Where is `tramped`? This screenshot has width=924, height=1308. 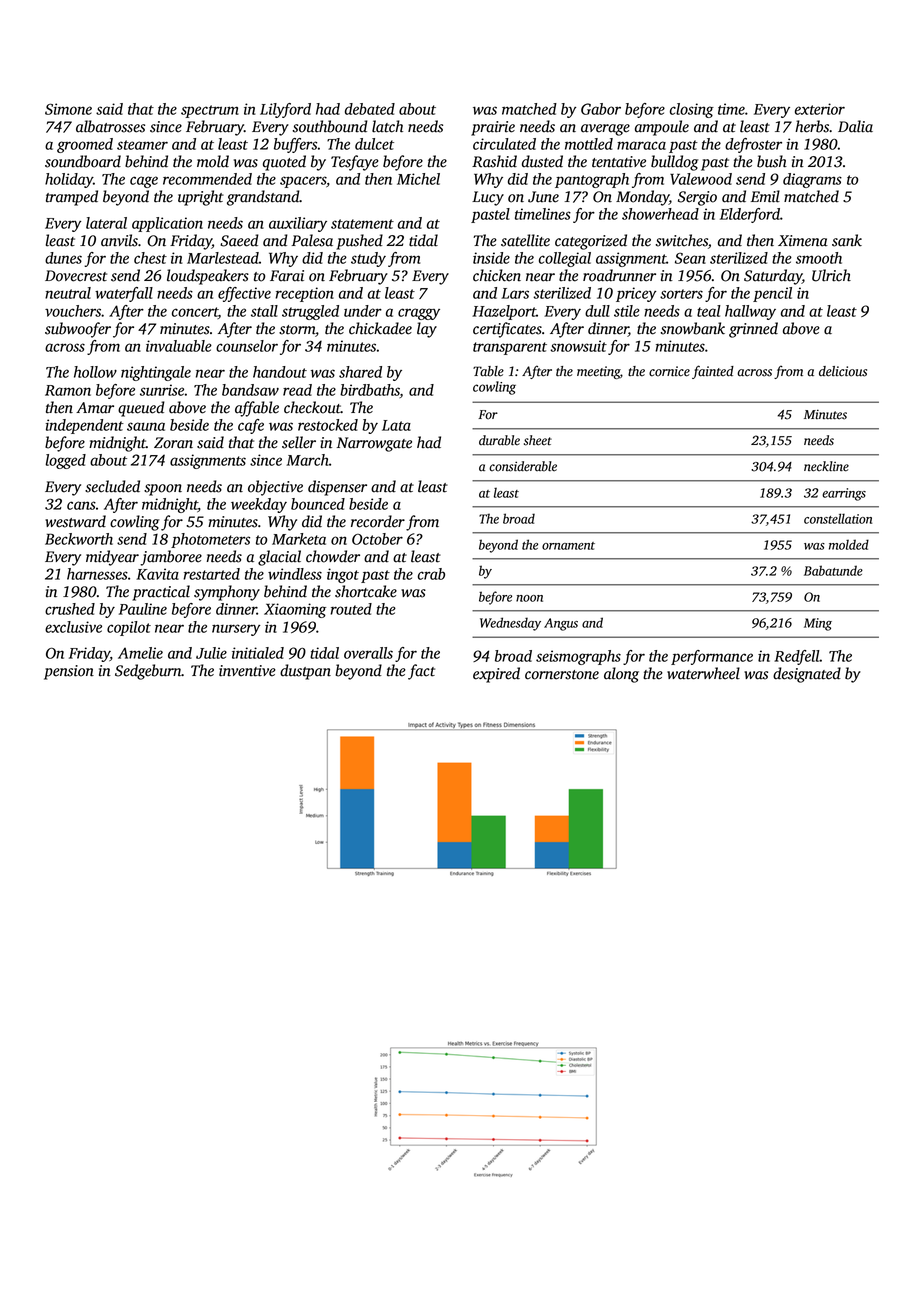 tramped is located at coordinates (72, 198).
